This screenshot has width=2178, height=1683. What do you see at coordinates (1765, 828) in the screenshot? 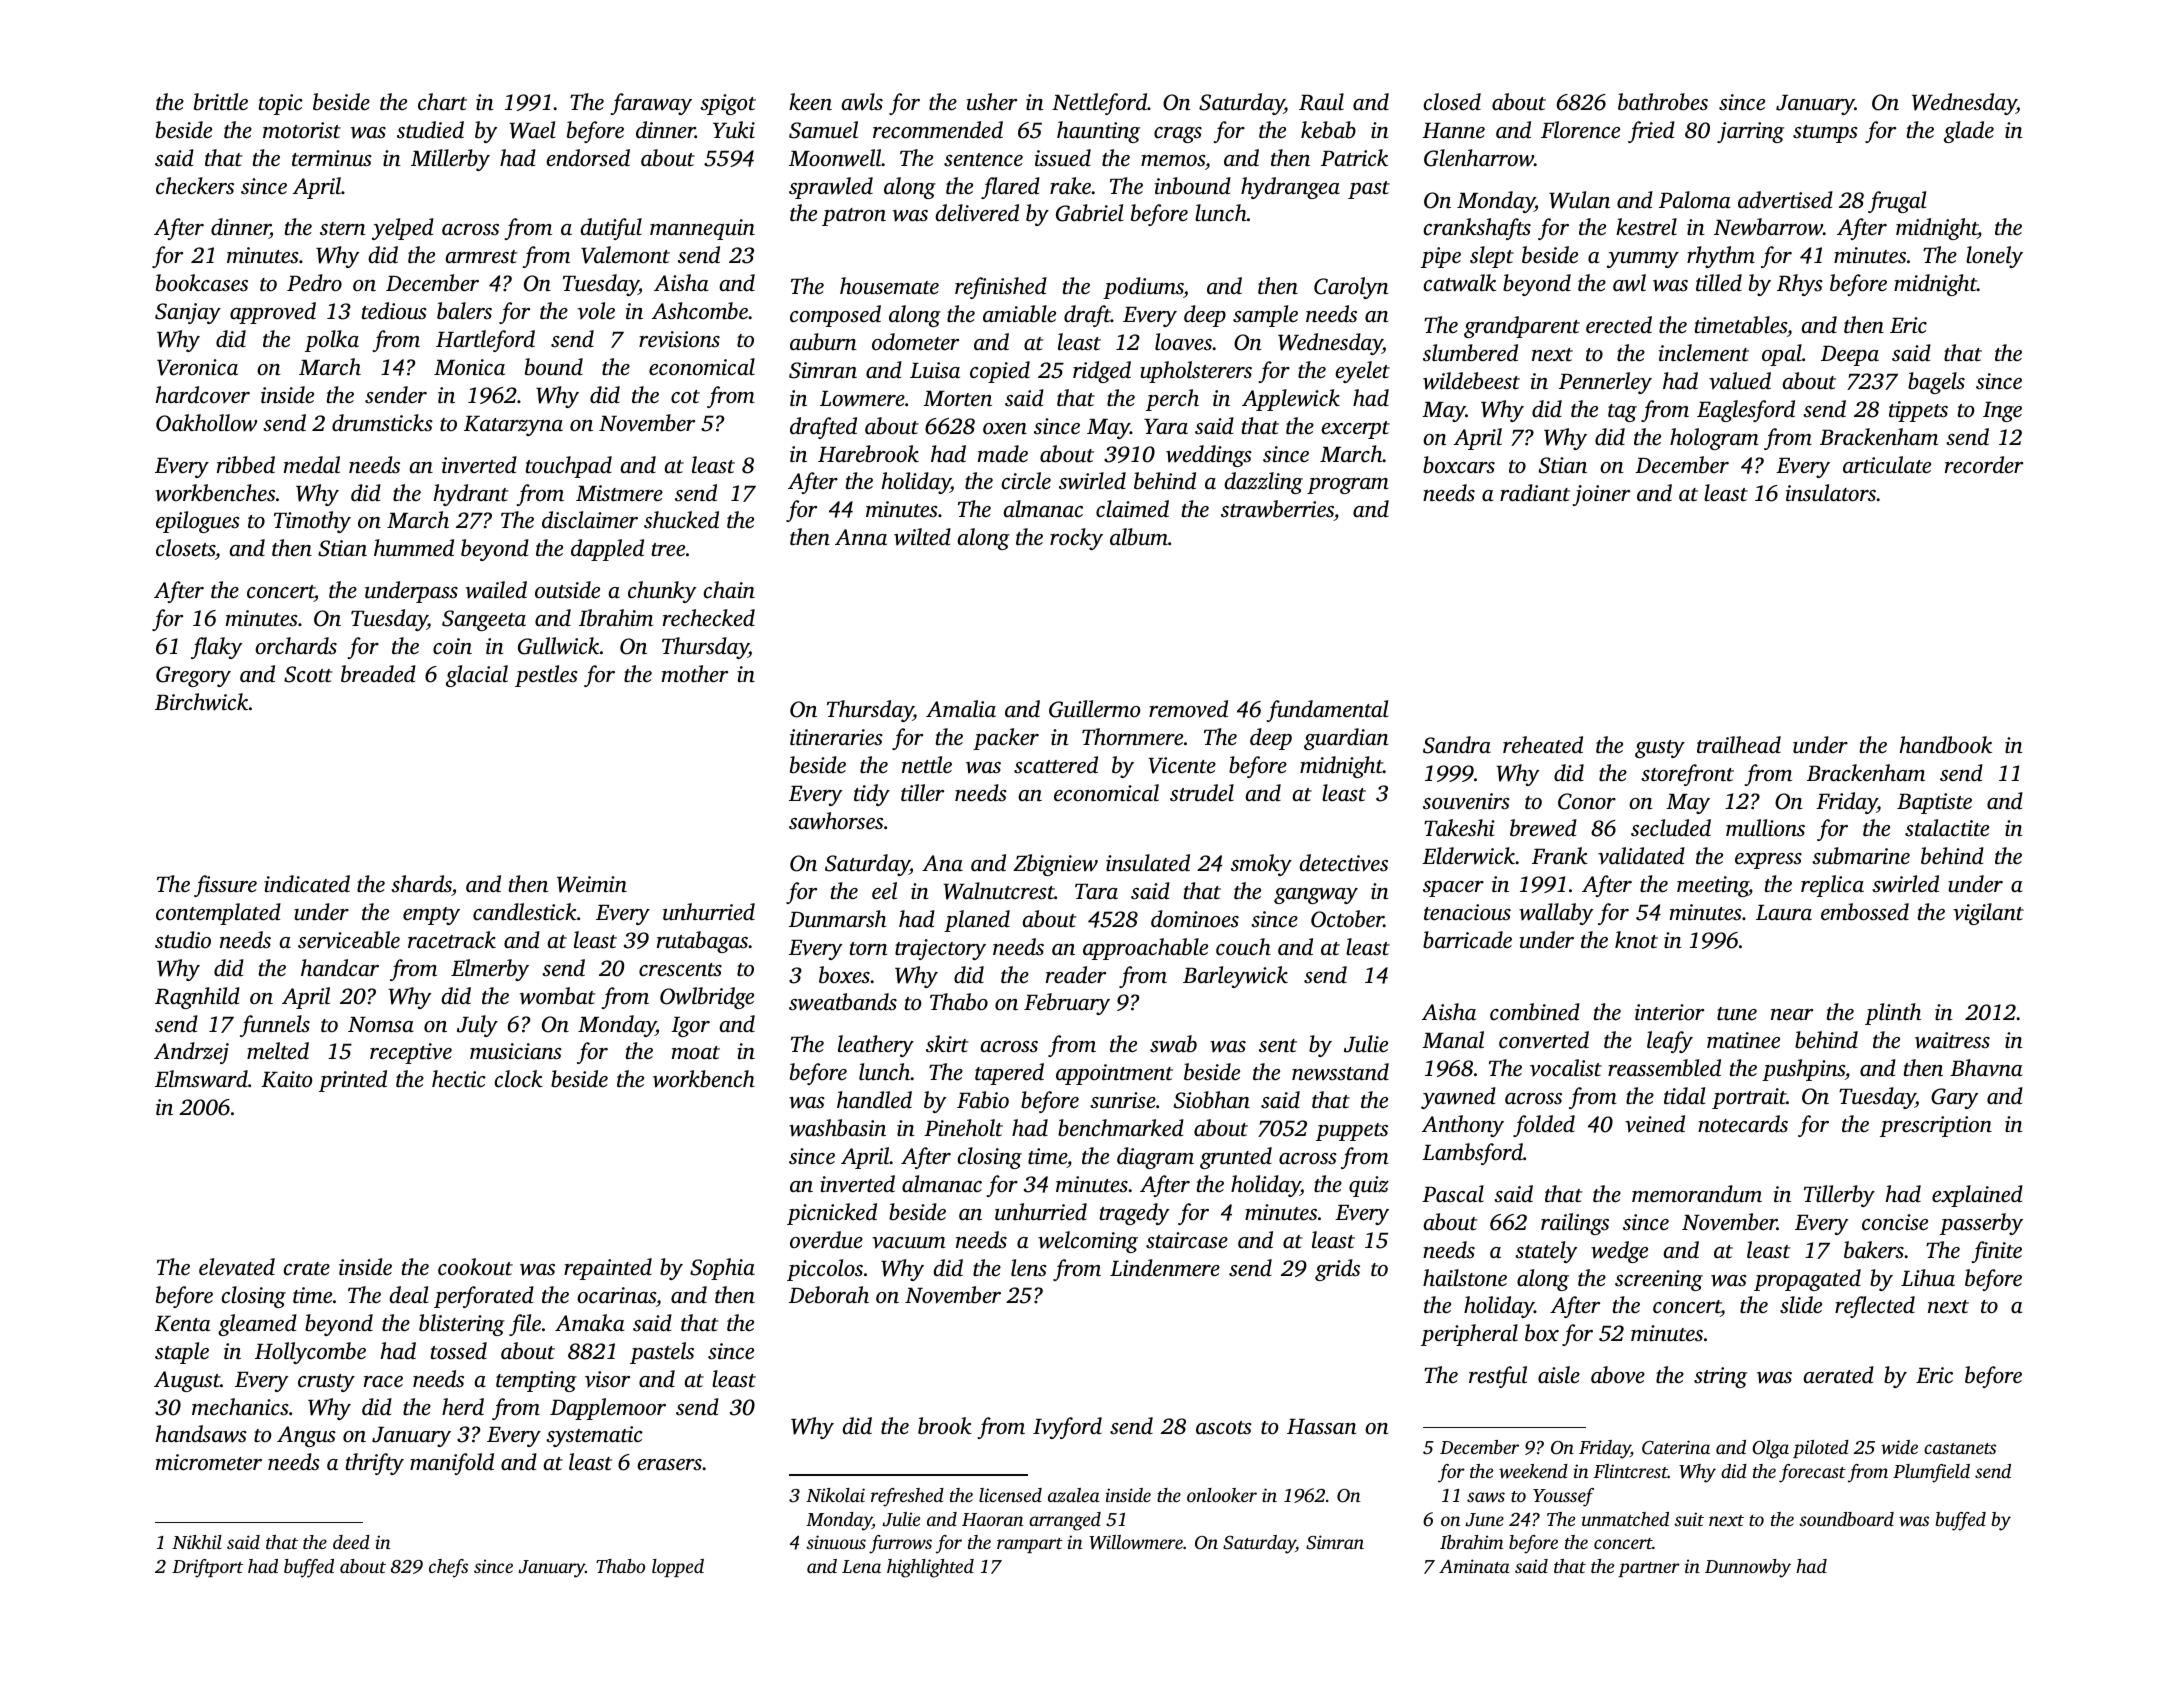
I see `mullions` at bounding box center [1765, 828].
